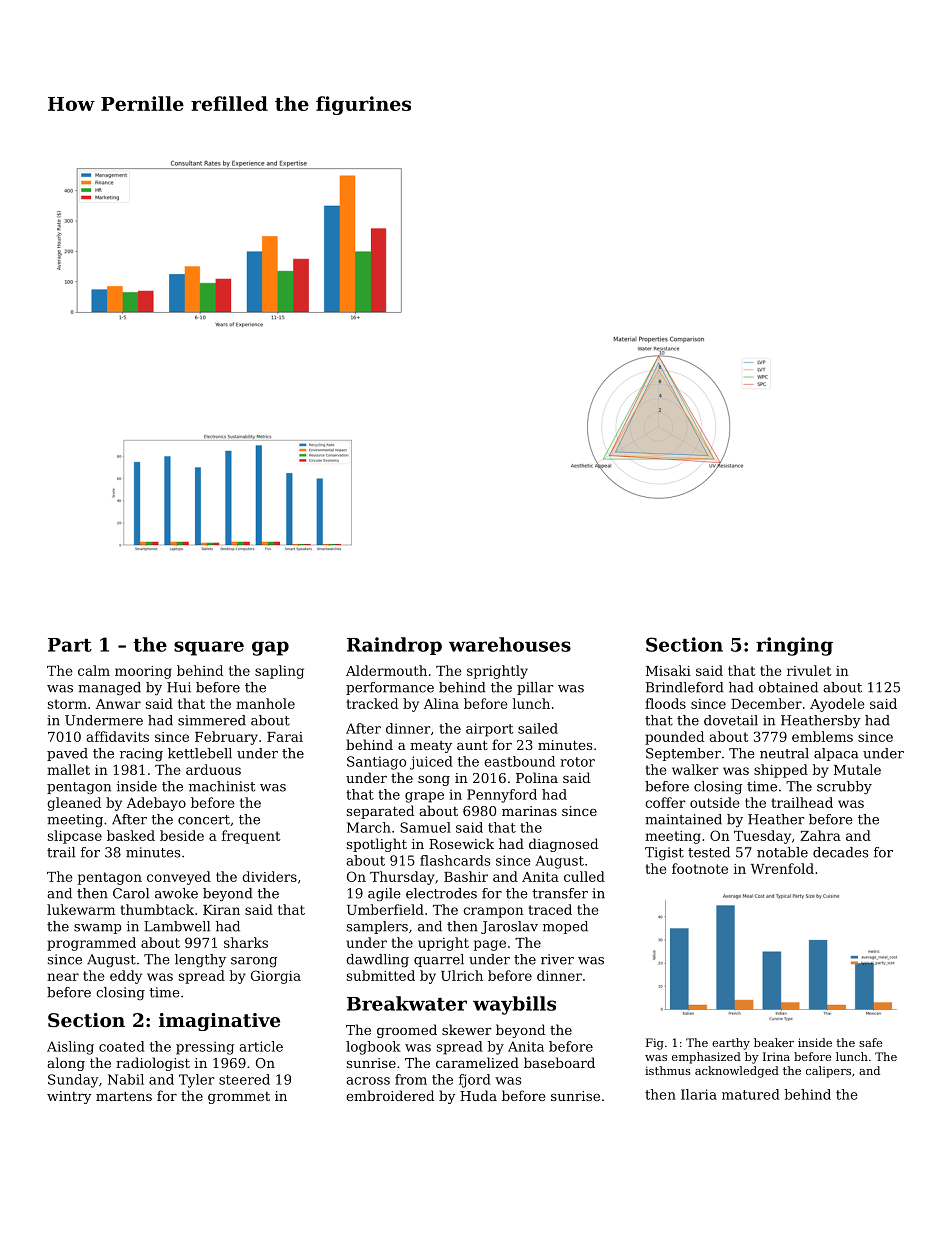 This screenshot has height=1233, width=952. Describe the element at coordinates (537, 777) in the screenshot. I see `Polina` at that location.
